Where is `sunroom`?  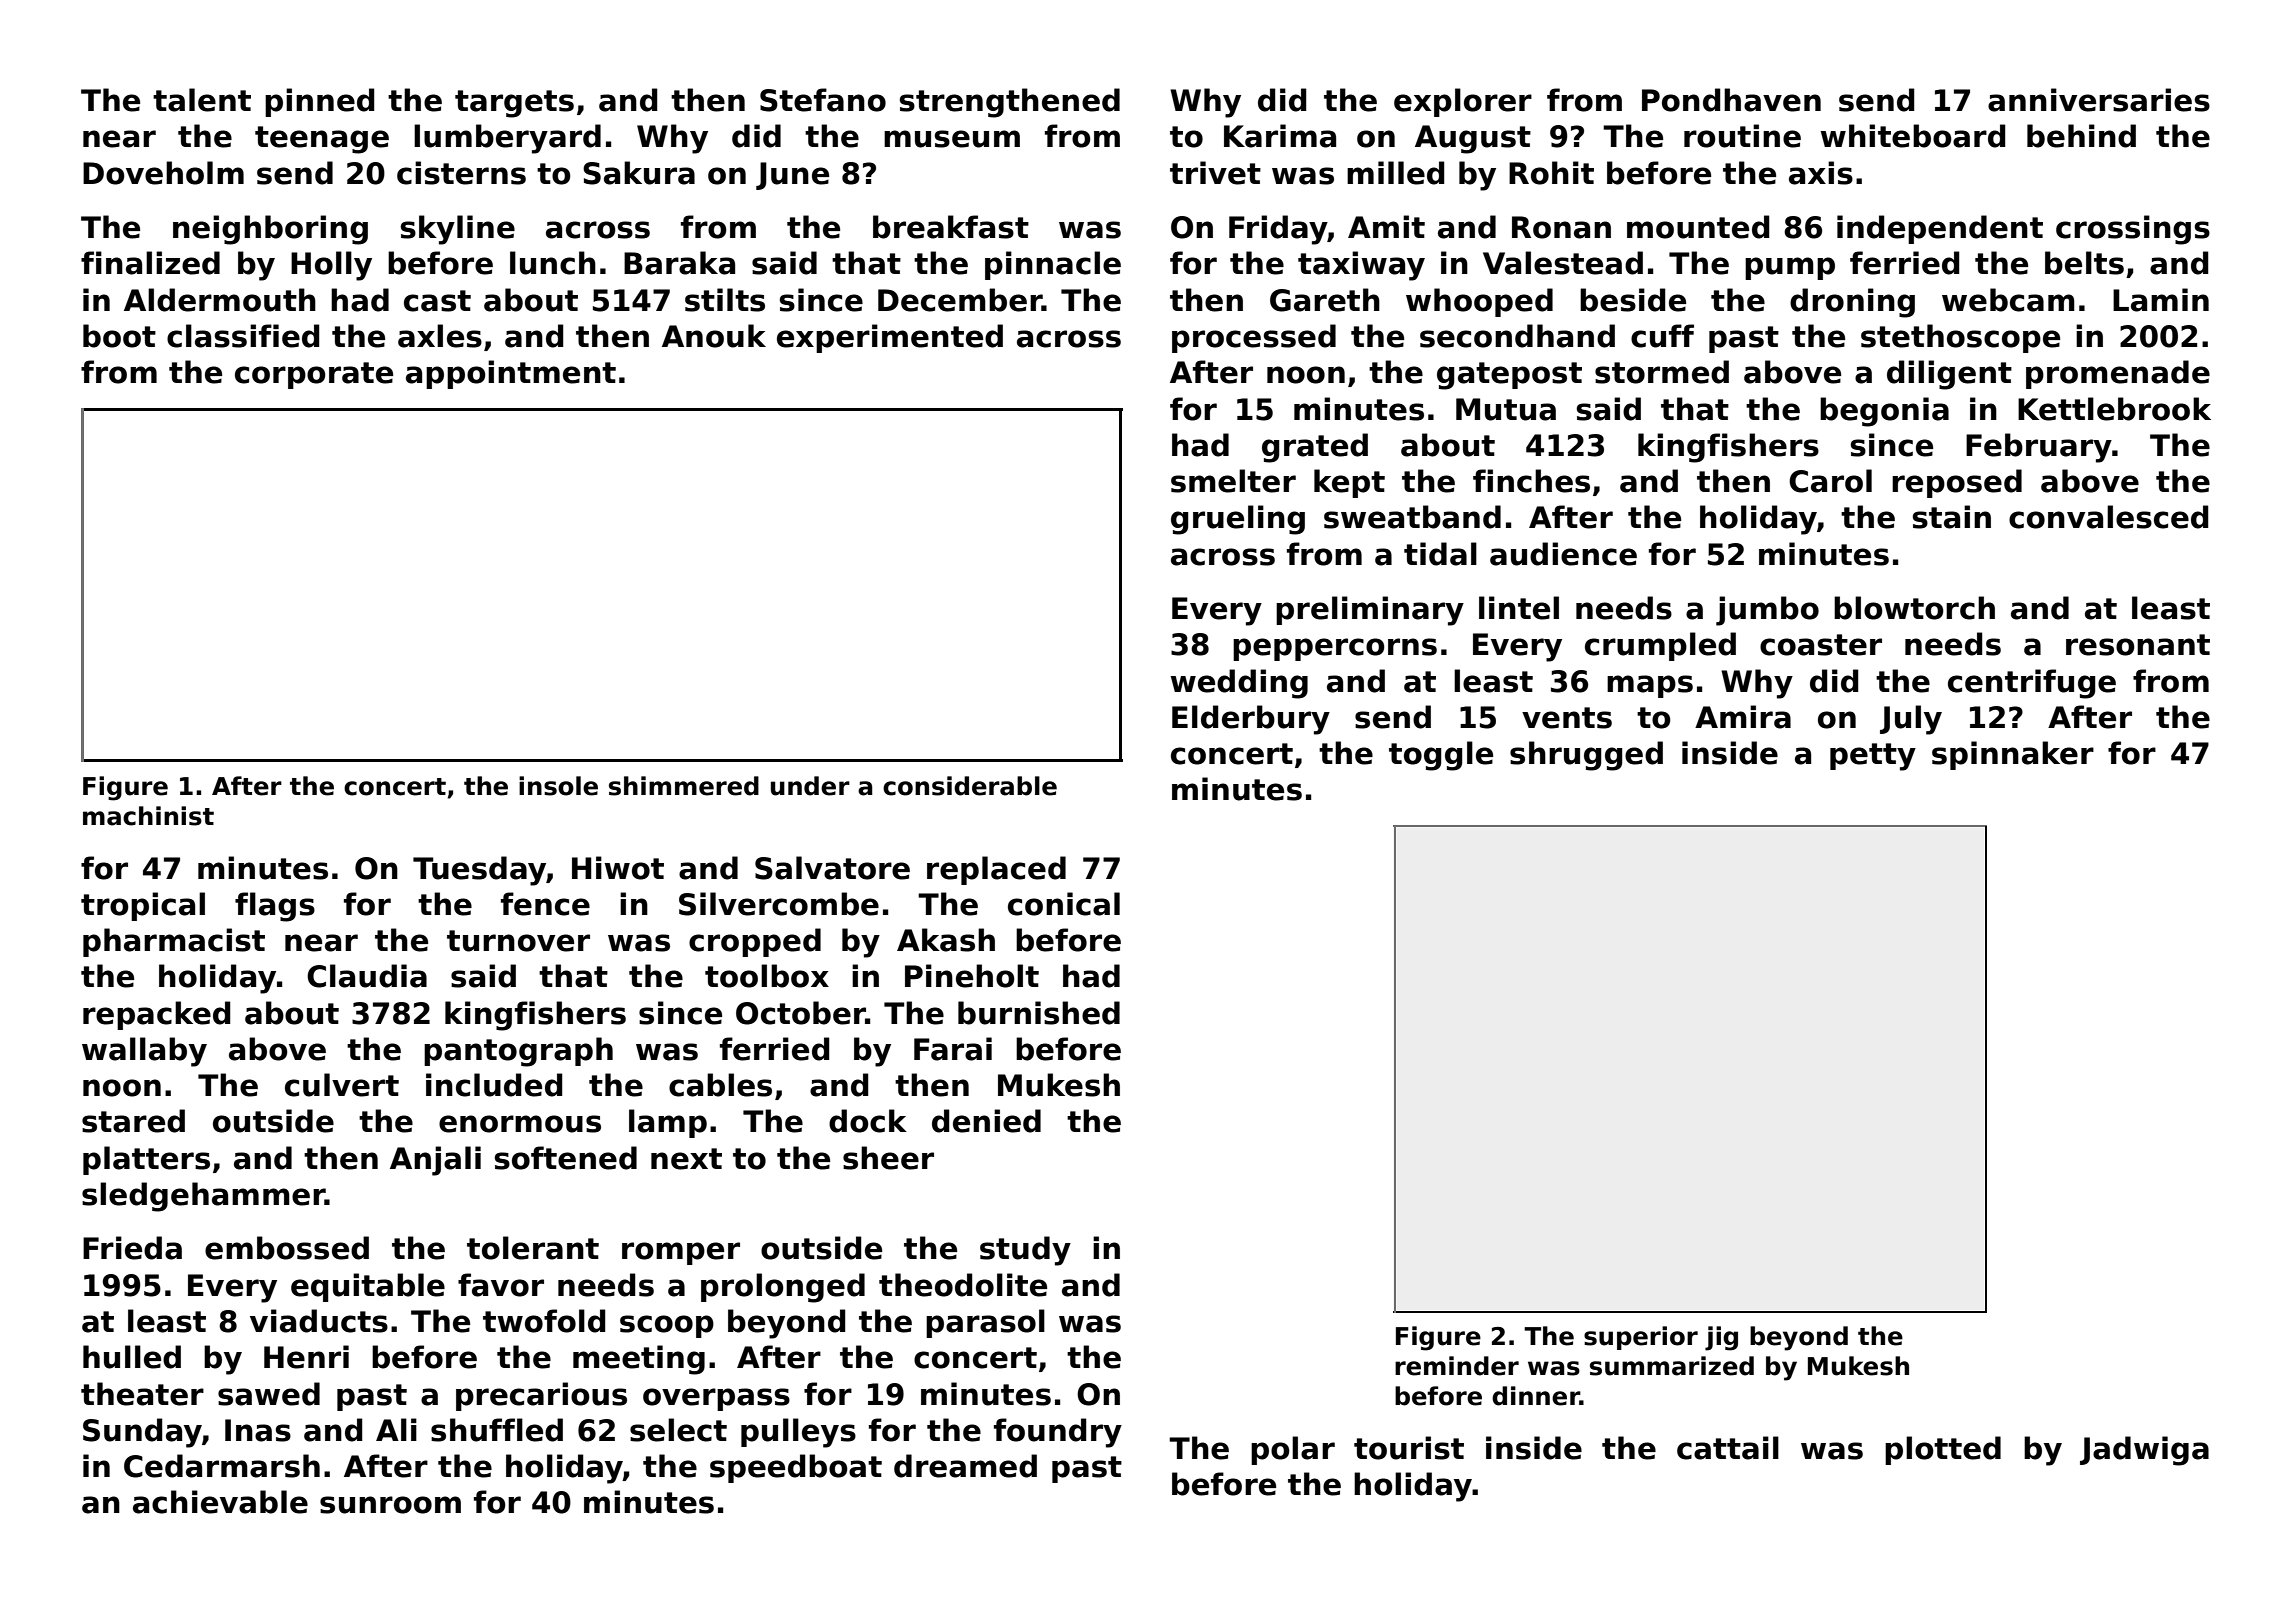
sunroom is located at coordinates (390, 1505).
